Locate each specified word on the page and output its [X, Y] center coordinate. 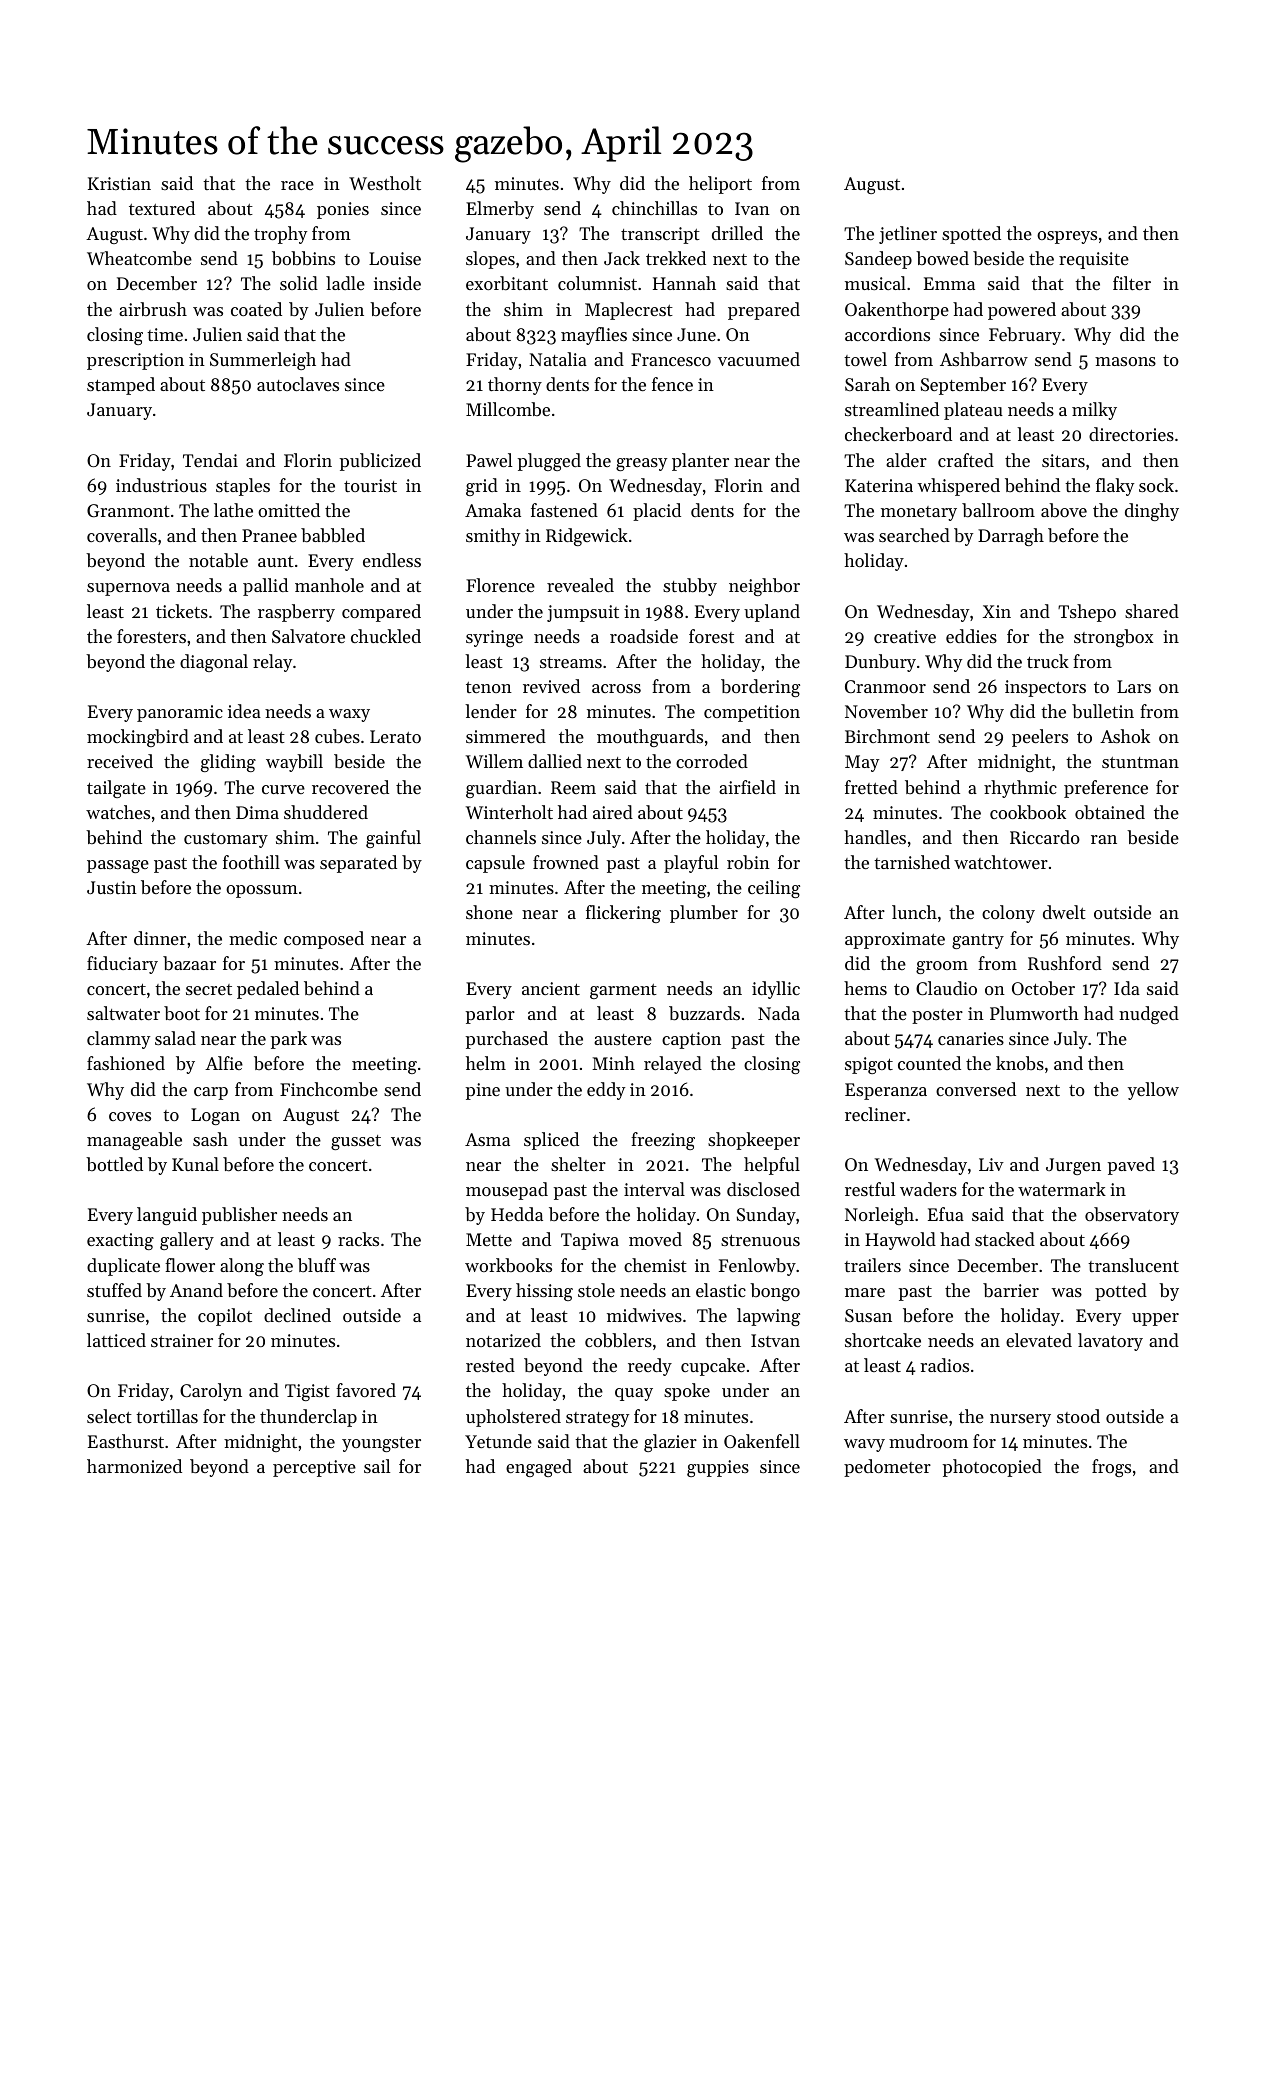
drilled [737, 233]
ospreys [1067, 237]
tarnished [912, 862]
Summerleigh [263, 361]
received [120, 761]
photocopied [992, 1468]
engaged [539, 1468]
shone [489, 912]
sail [377, 1466]
